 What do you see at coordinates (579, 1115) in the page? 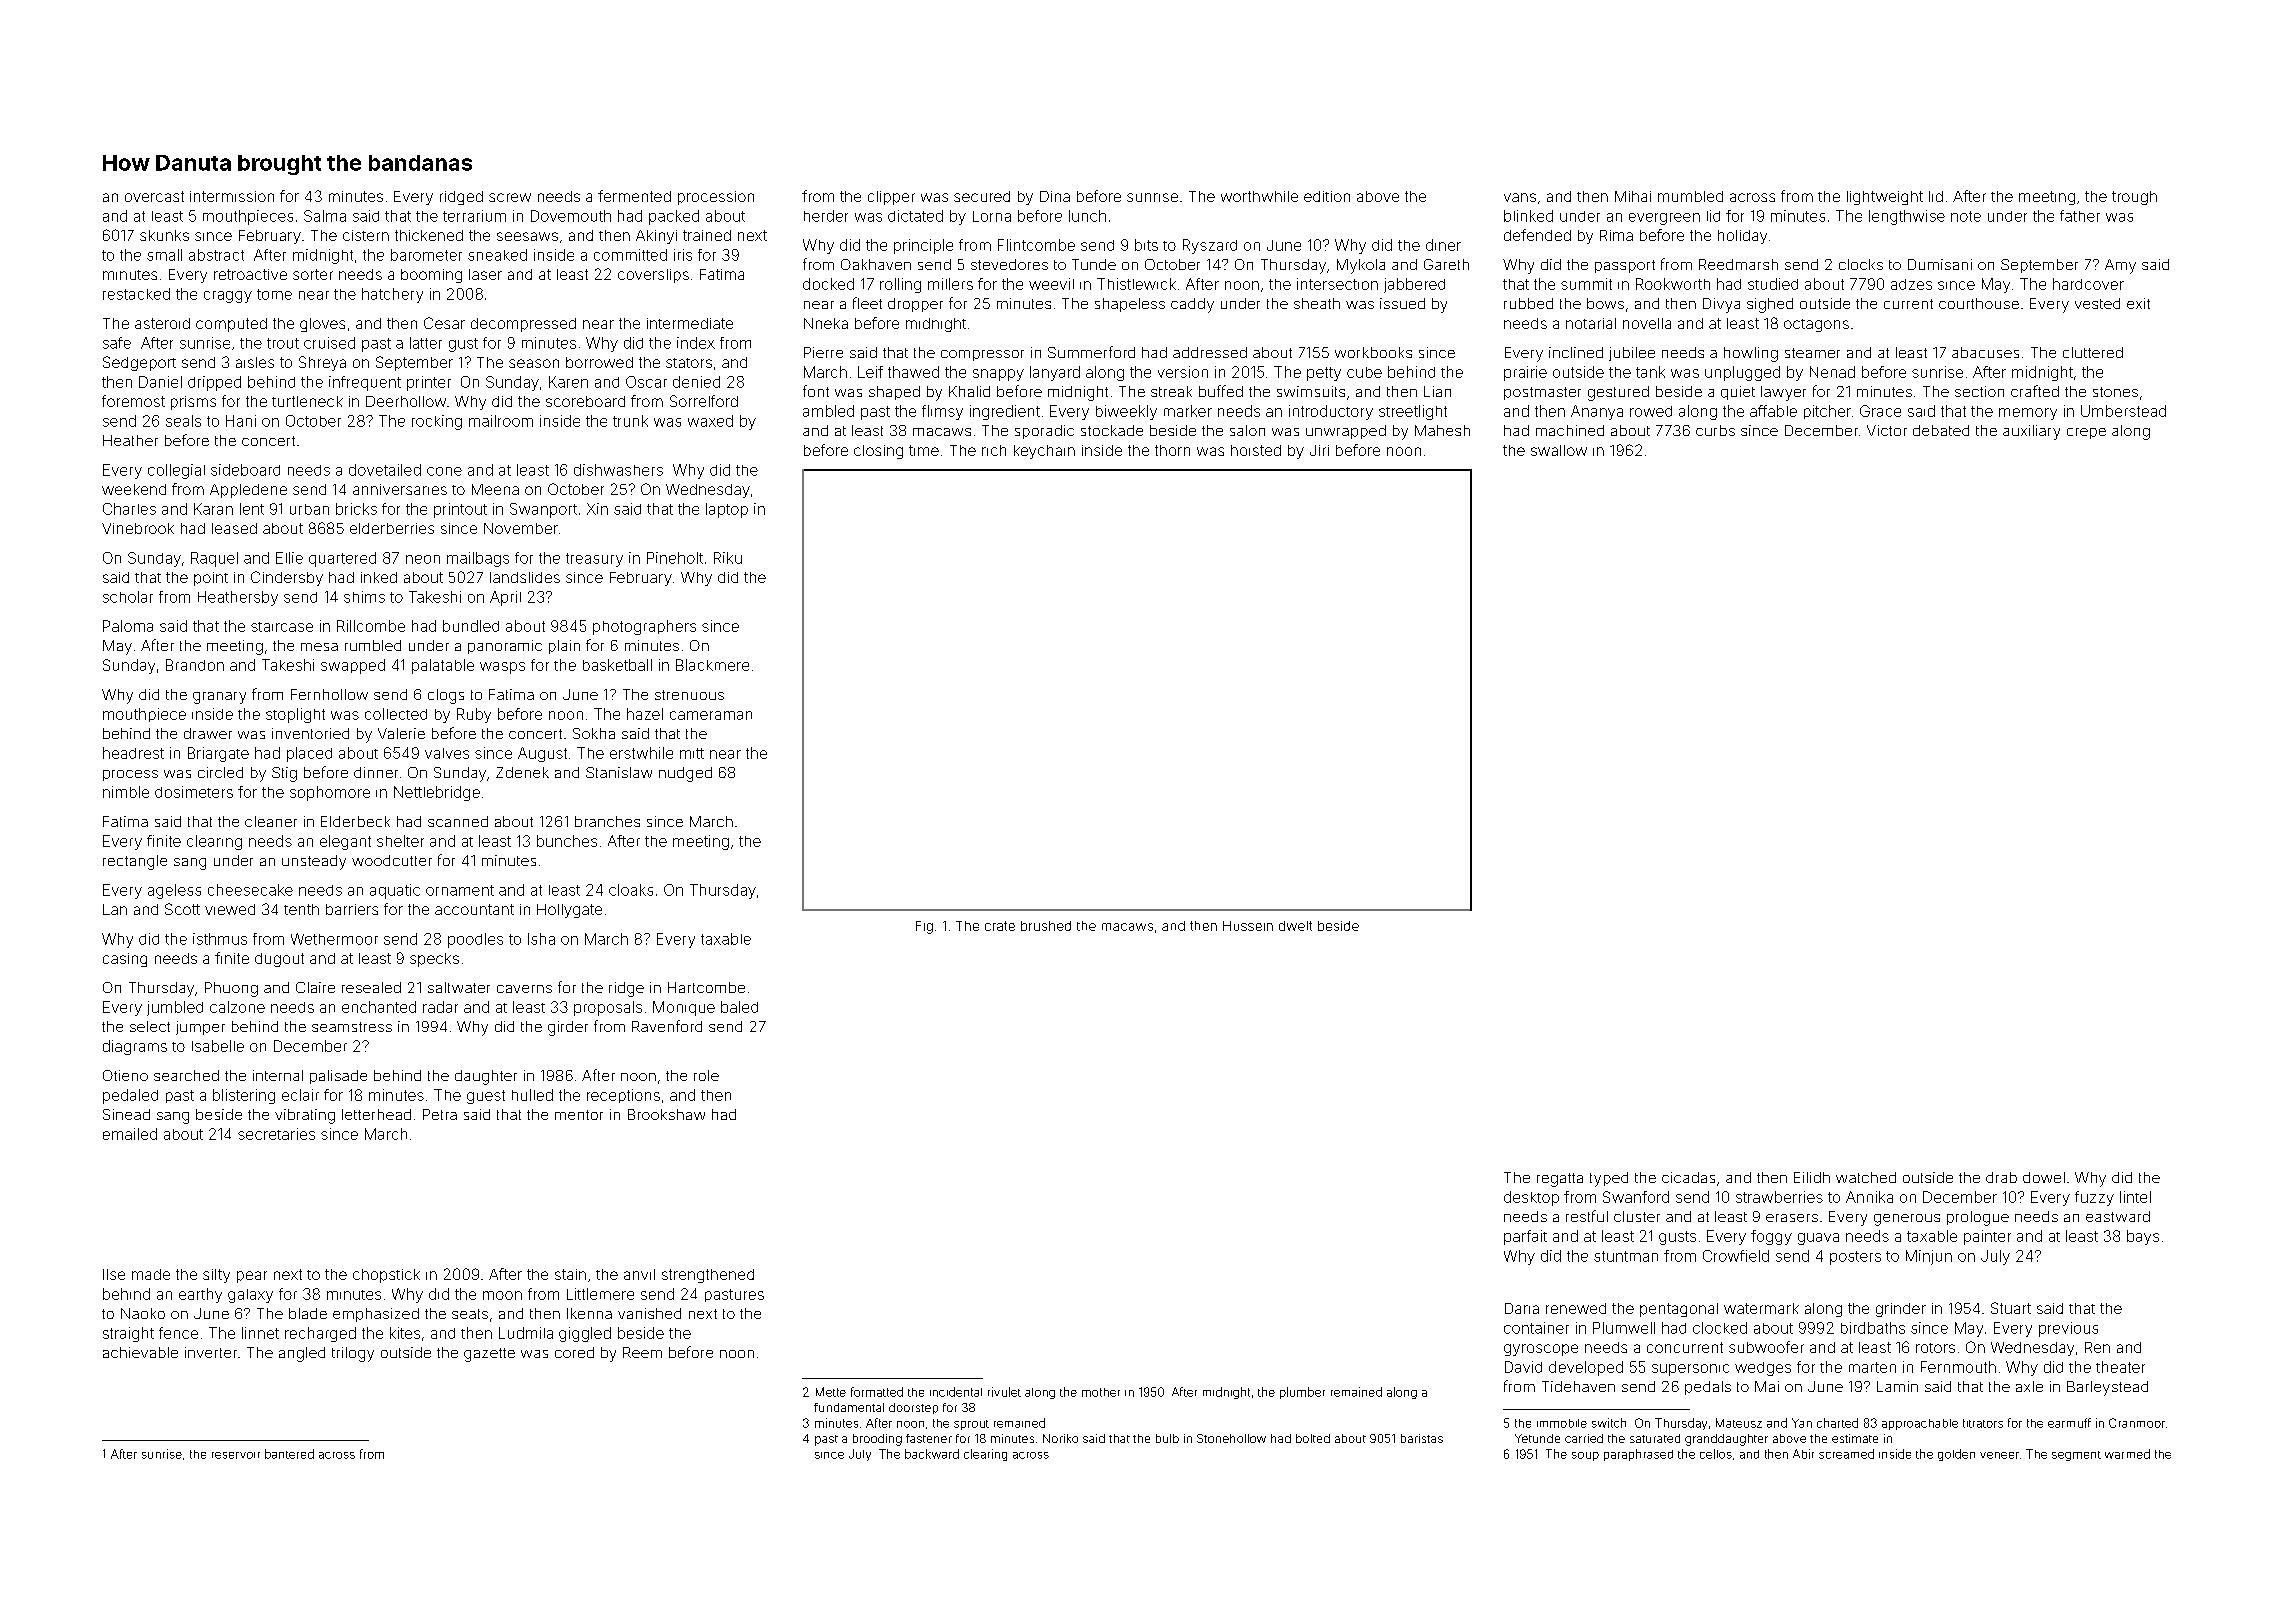
I see `mentor` at bounding box center [579, 1115].
